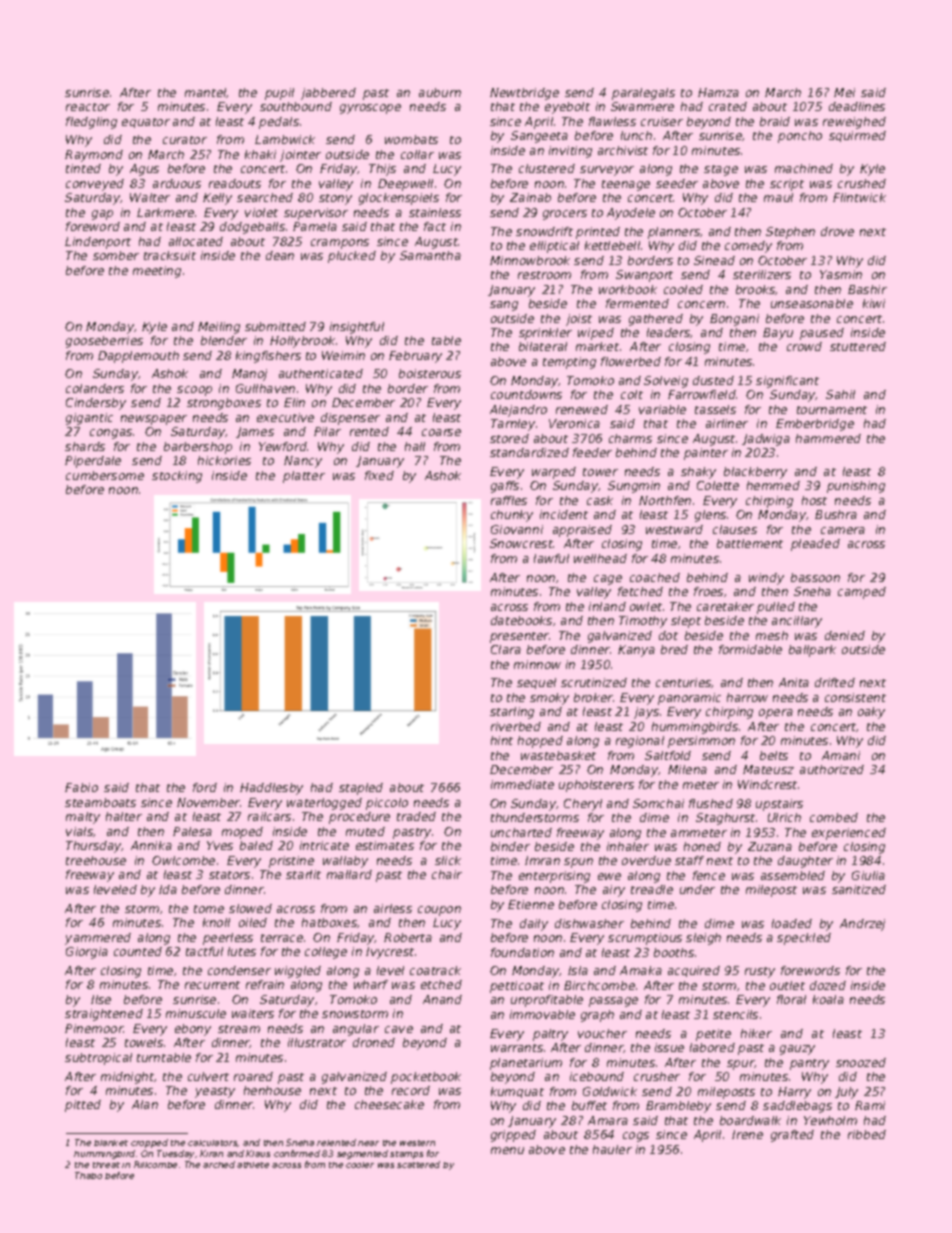  What do you see at coordinates (206, 93) in the document?
I see `mantel` at bounding box center [206, 93].
